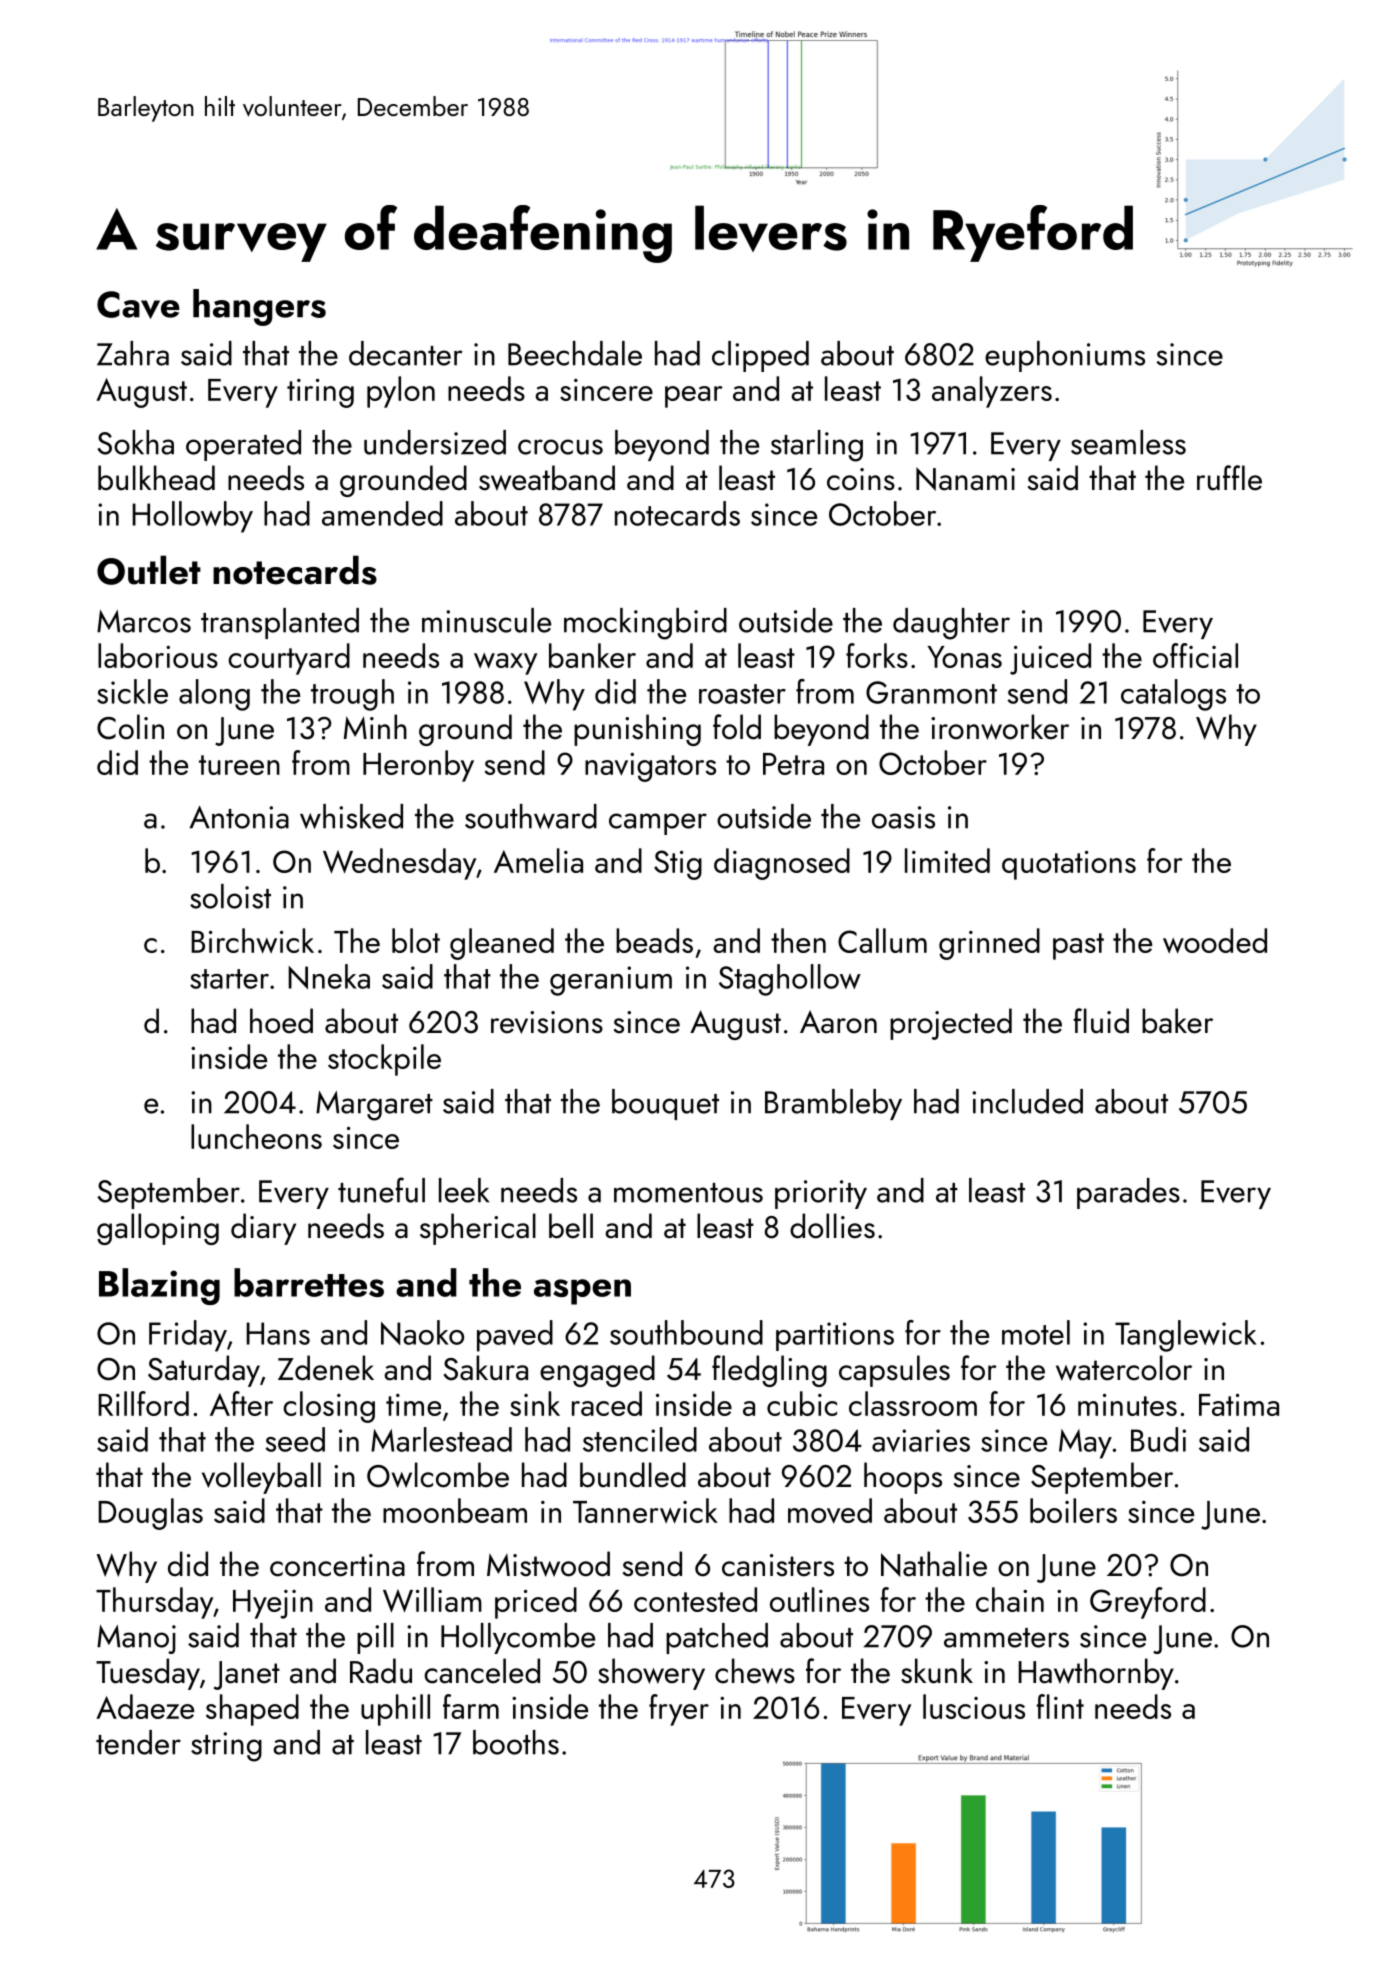  What do you see at coordinates (135, 442) in the screenshot?
I see `Sokha` at bounding box center [135, 442].
